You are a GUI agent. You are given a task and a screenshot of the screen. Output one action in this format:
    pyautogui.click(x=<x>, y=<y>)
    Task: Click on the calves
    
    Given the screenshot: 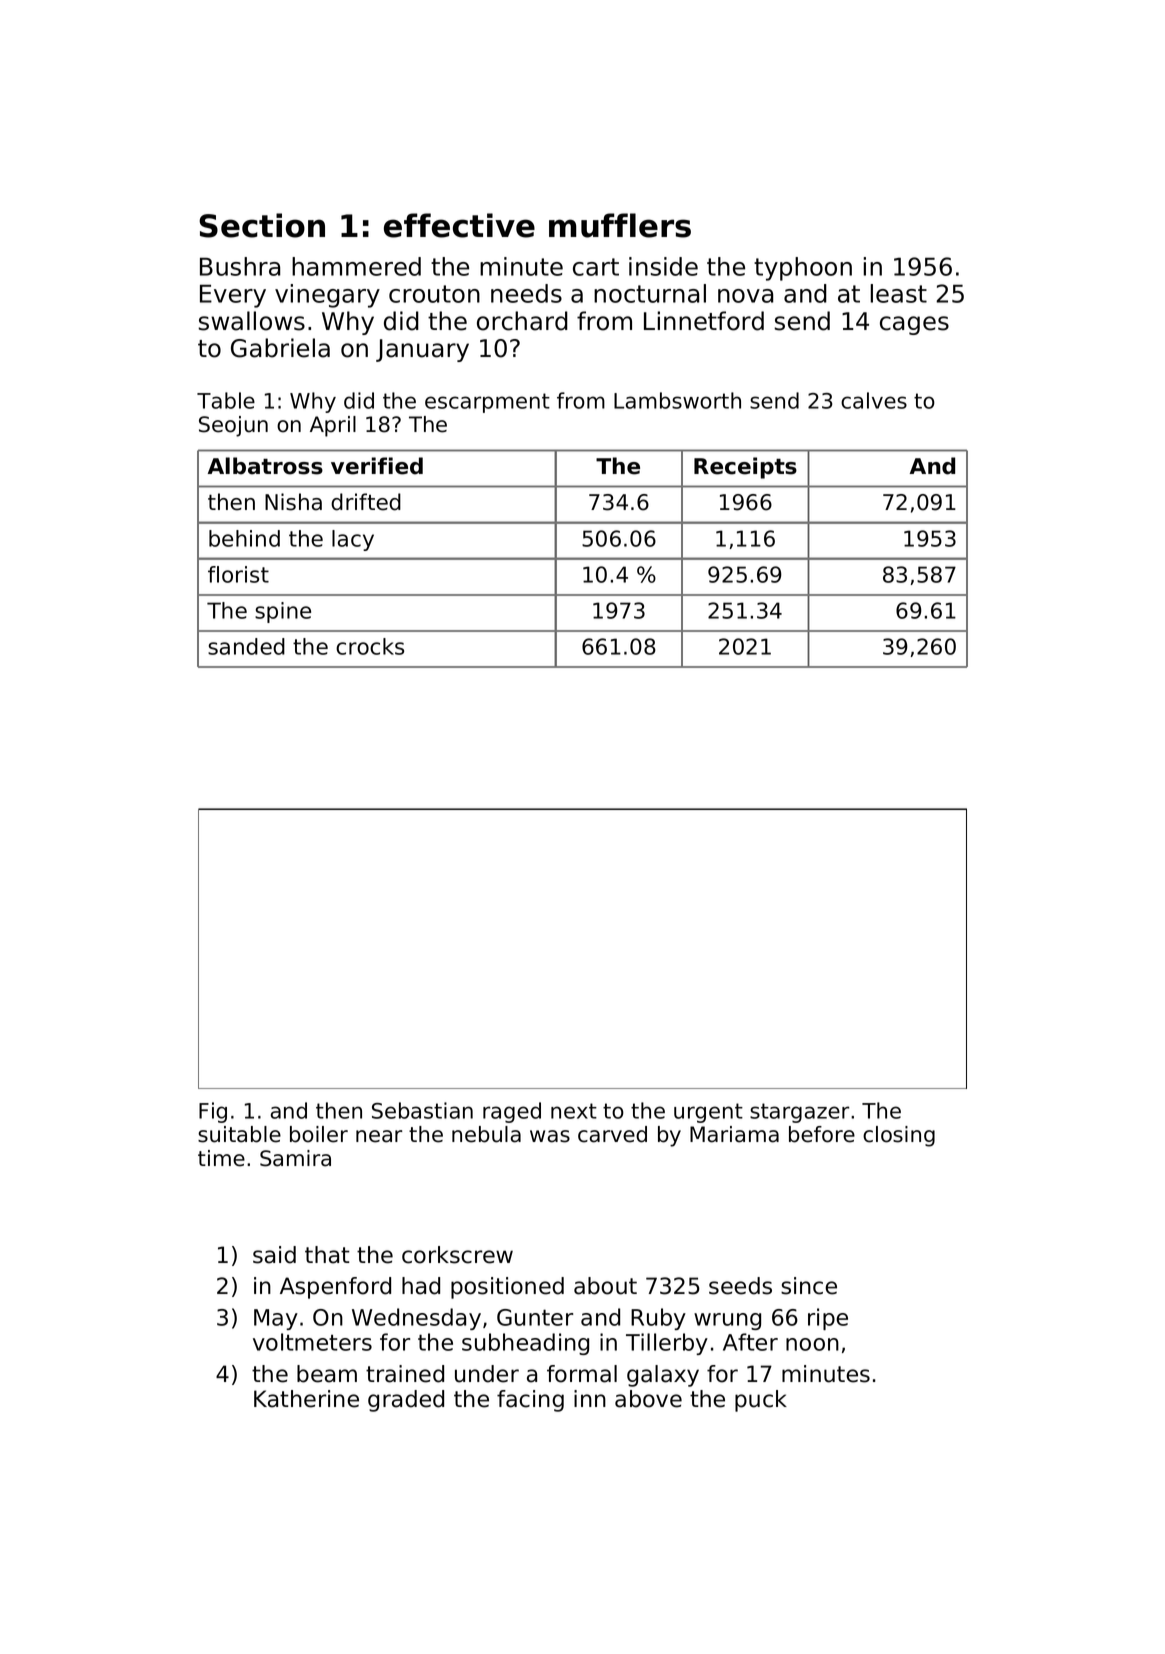 What is the action you would take?
    pyautogui.click(x=874, y=400)
